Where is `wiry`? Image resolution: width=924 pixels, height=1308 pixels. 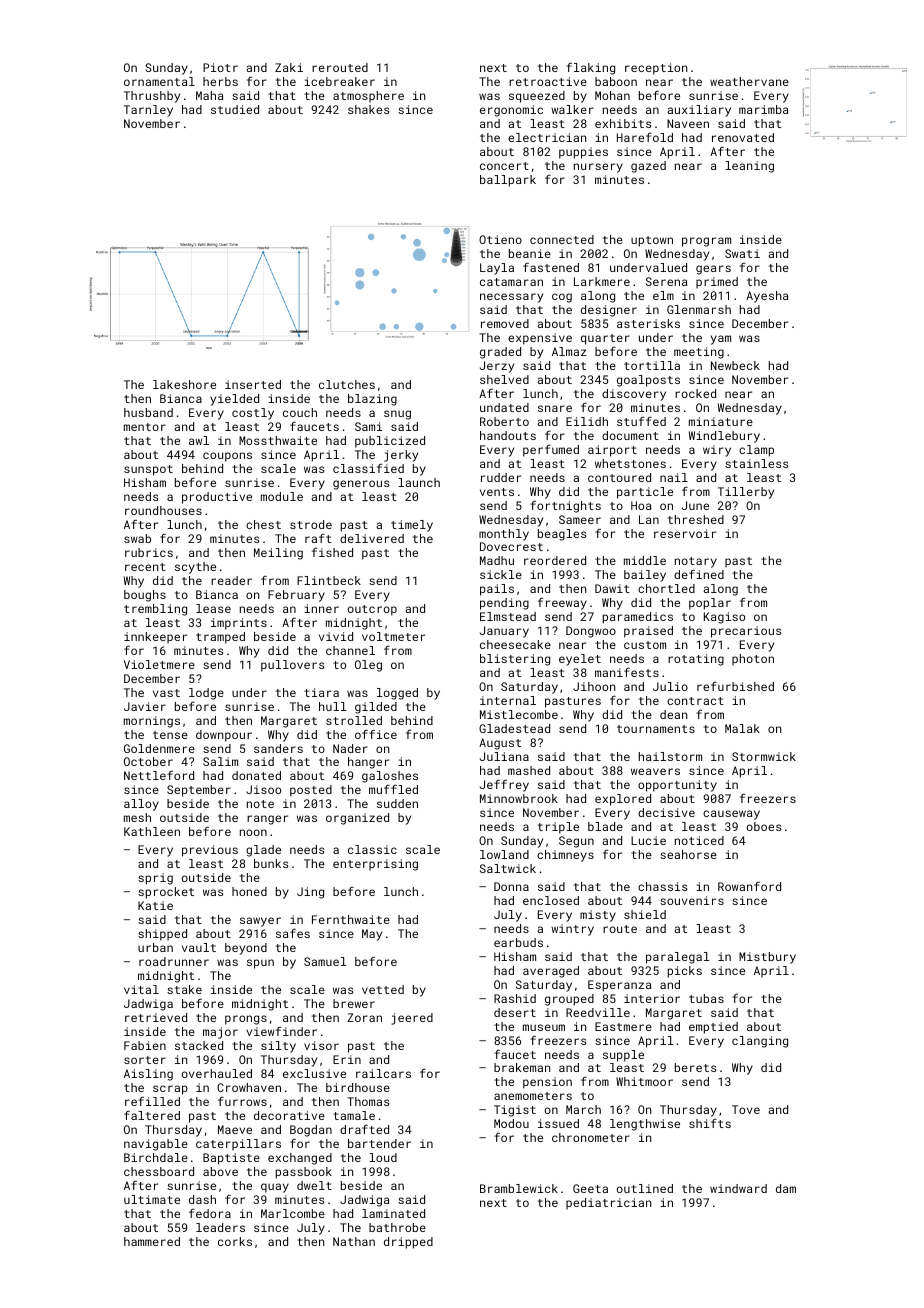
wiry is located at coordinates (717, 451).
